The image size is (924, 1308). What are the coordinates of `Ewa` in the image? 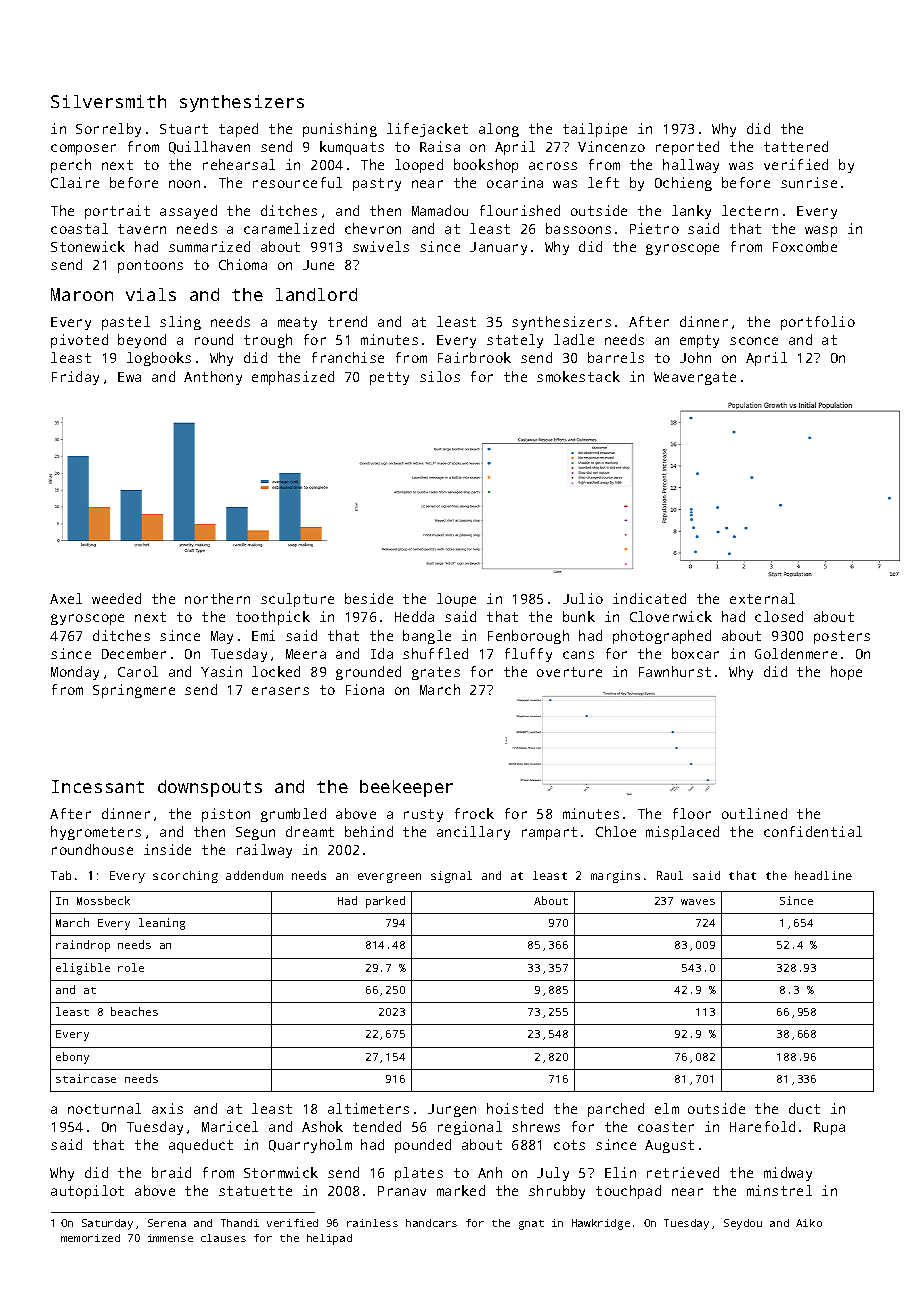 It's located at (129, 377).
